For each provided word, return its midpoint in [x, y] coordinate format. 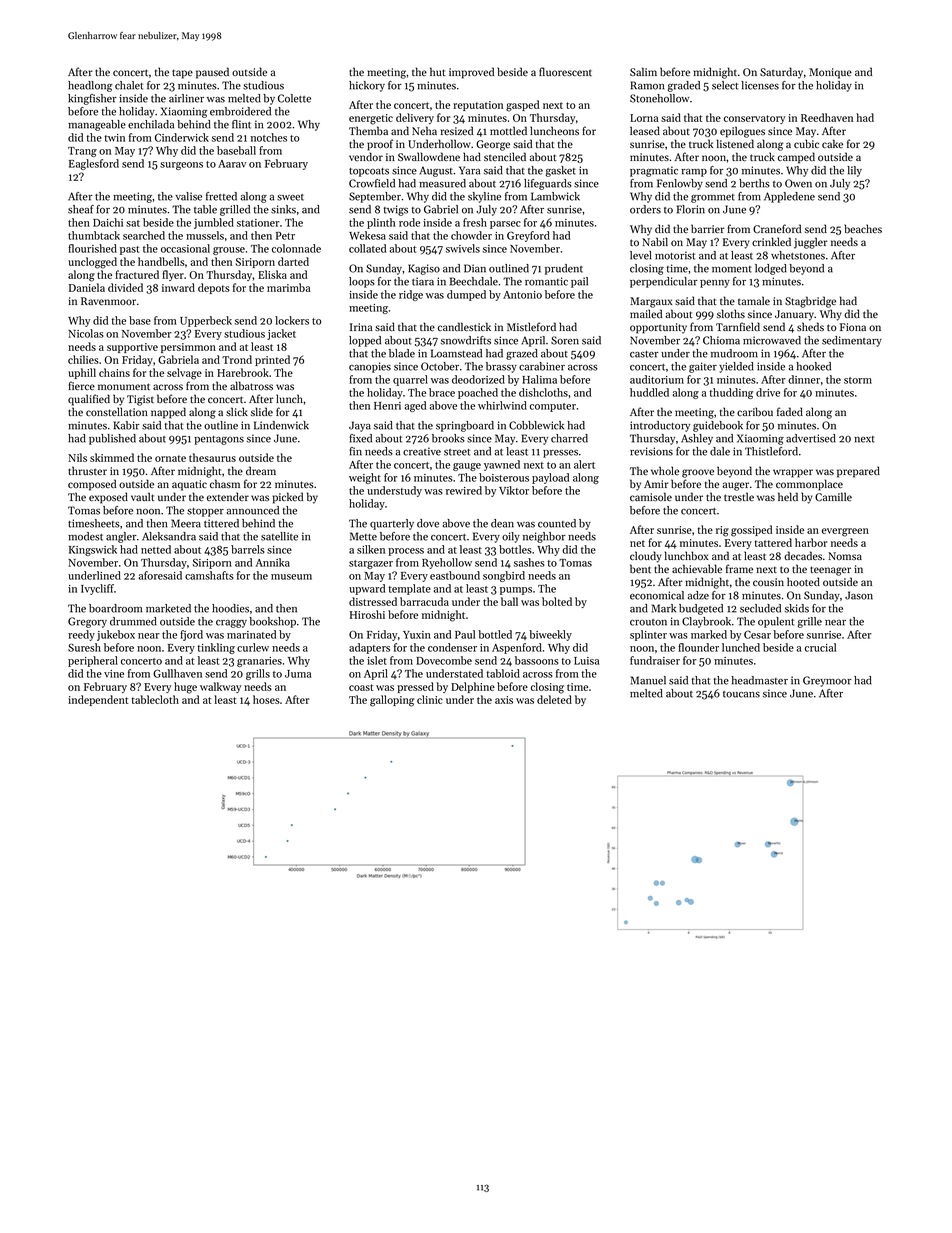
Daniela [87, 287]
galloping [392, 701]
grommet [713, 198]
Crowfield [372, 183]
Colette [294, 98]
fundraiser [655, 660]
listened [735, 143]
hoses [266, 699]
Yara [469, 170]
